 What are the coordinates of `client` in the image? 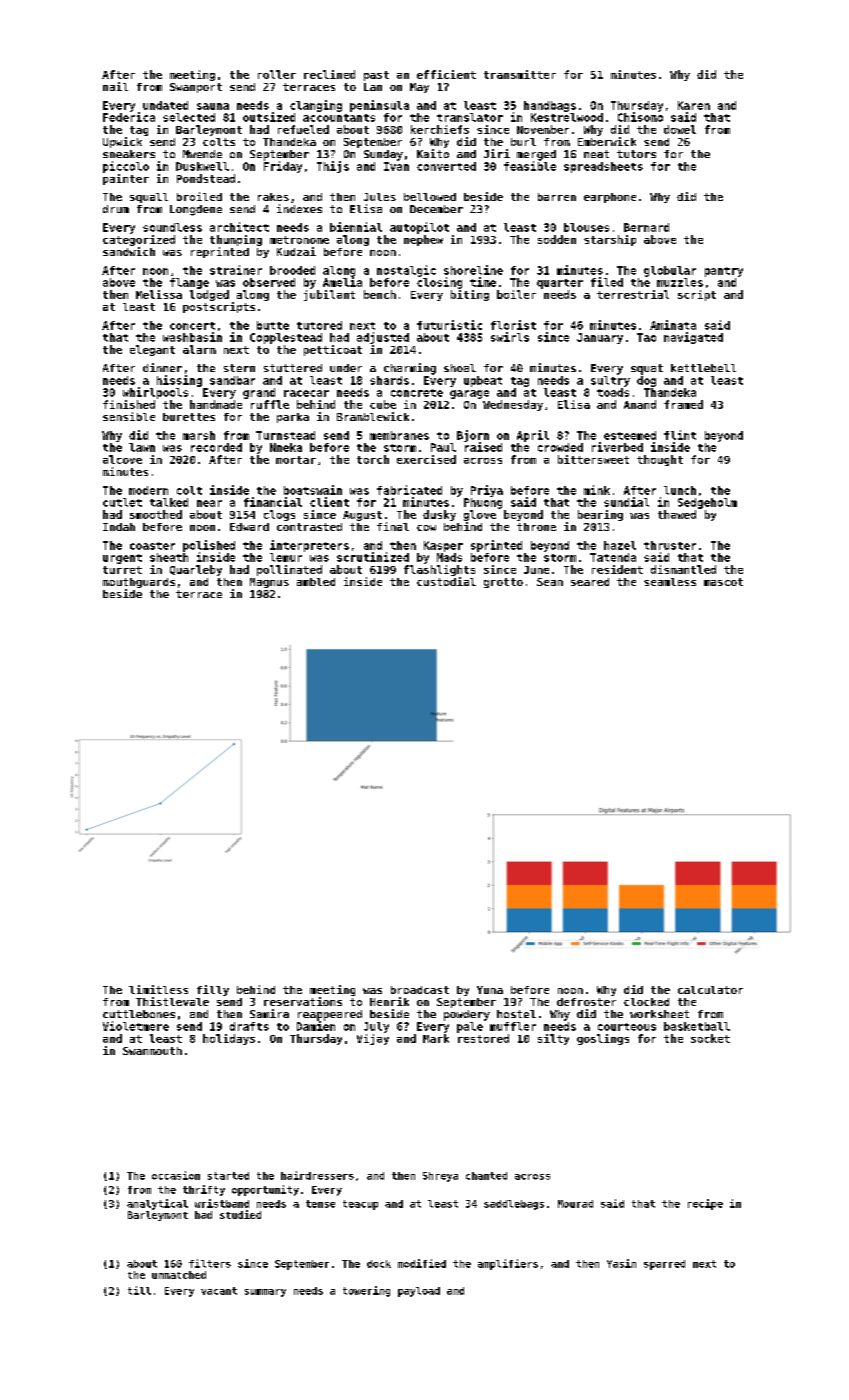 It's located at (329, 502).
